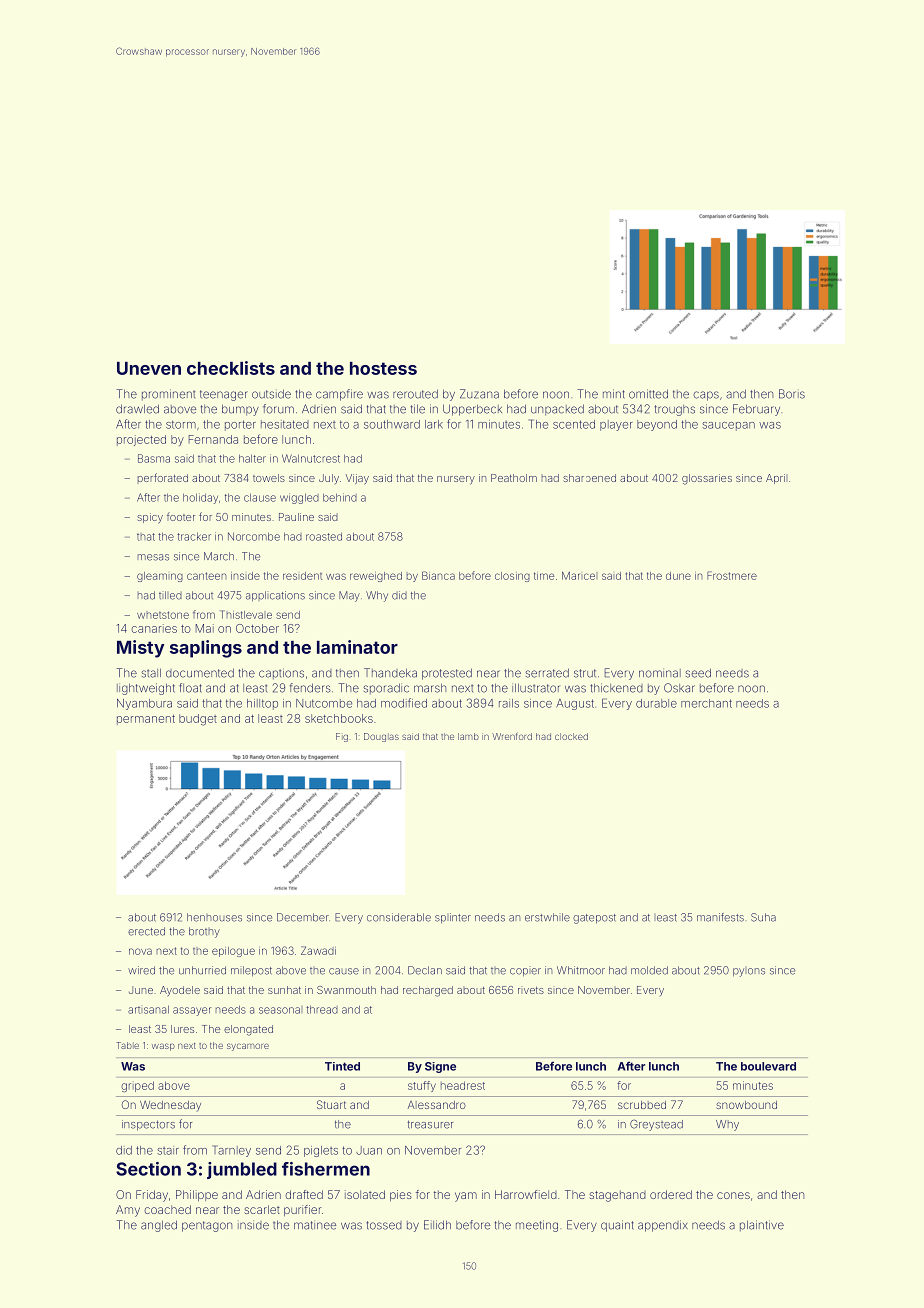 The height and width of the screenshot is (1308, 924). What do you see at coordinates (149, 368) in the screenshot?
I see `Uneven` at bounding box center [149, 368].
